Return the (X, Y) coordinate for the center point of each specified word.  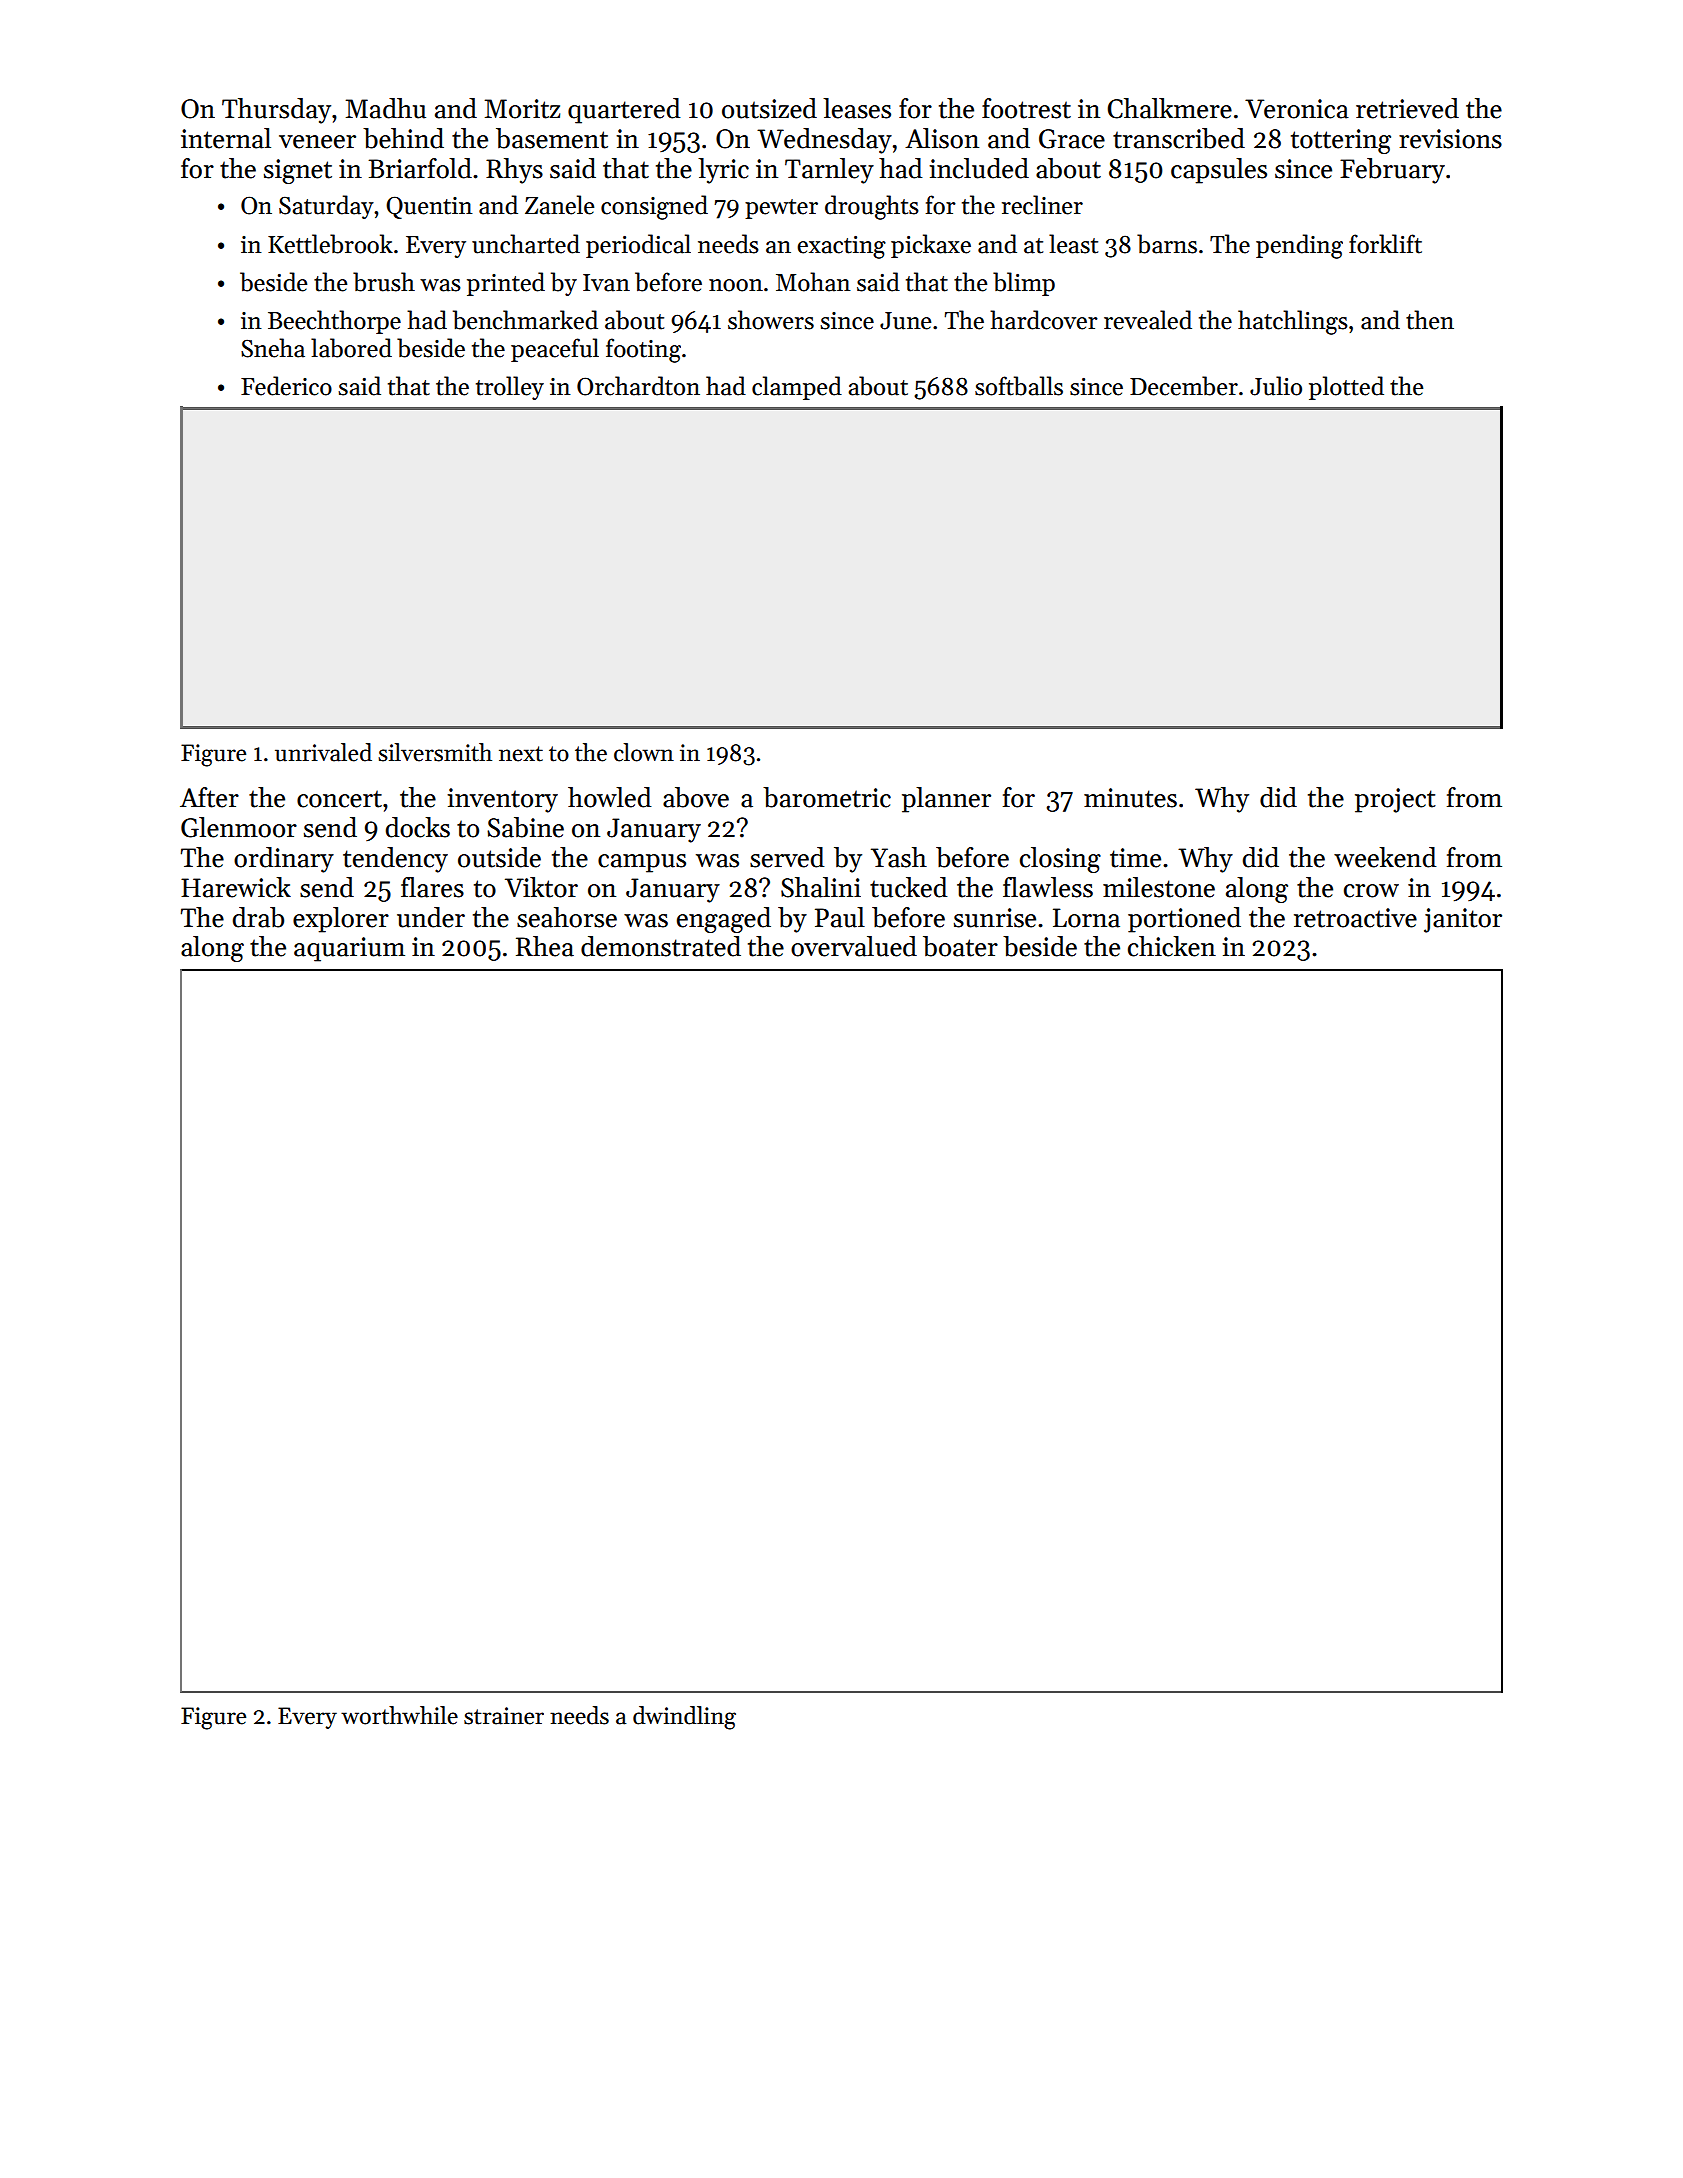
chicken (1172, 946)
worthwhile (399, 1715)
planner (946, 800)
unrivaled (323, 752)
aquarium (349, 949)
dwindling (684, 1718)
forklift (1385, 244)
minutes (1130, 798)
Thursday (276, 111)
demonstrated (661, 946)
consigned (654, 207)
